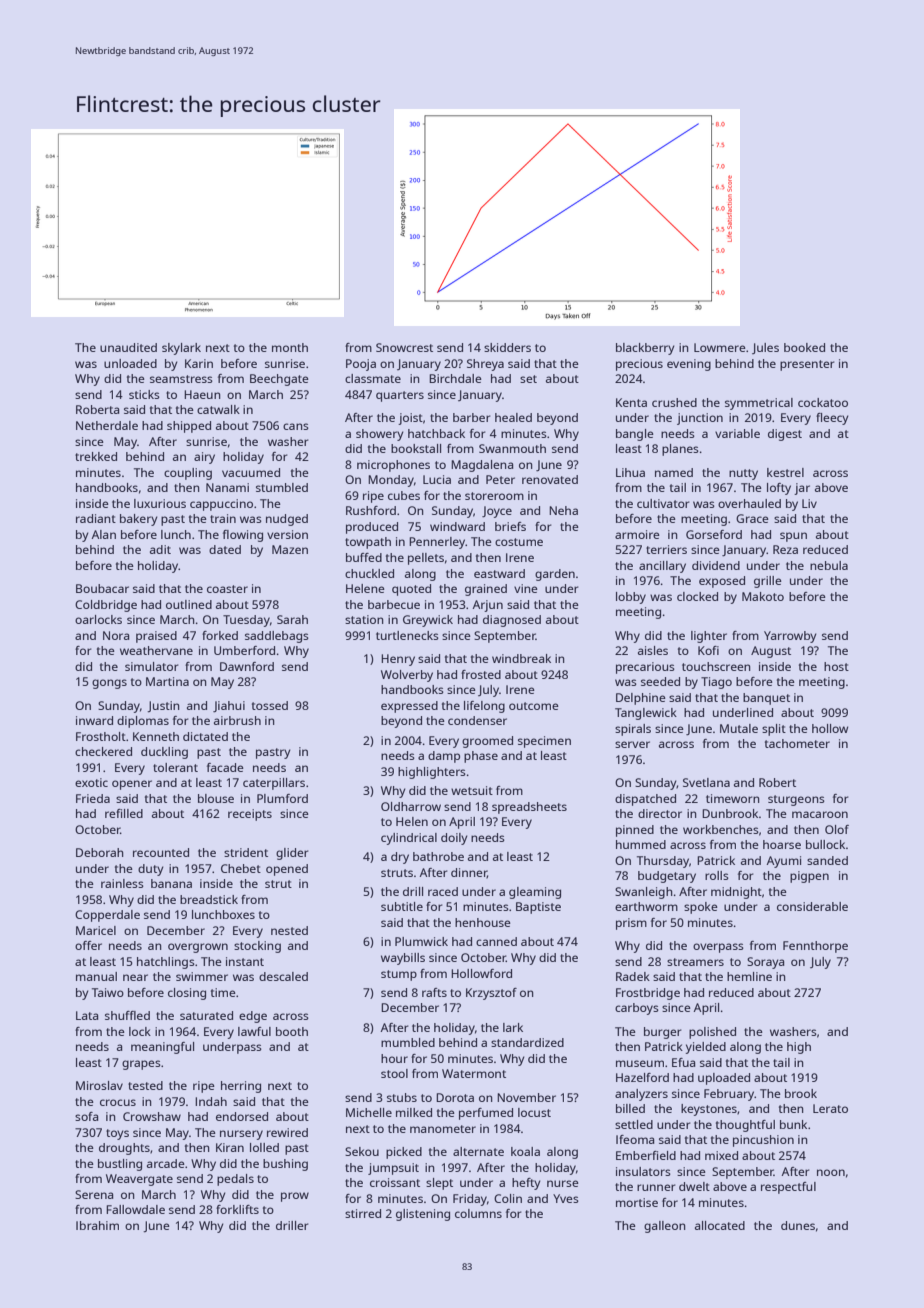 Image resolution: width=924 pixels, height=1308 pixels. I want to click on columns, so click(478, 1213).
